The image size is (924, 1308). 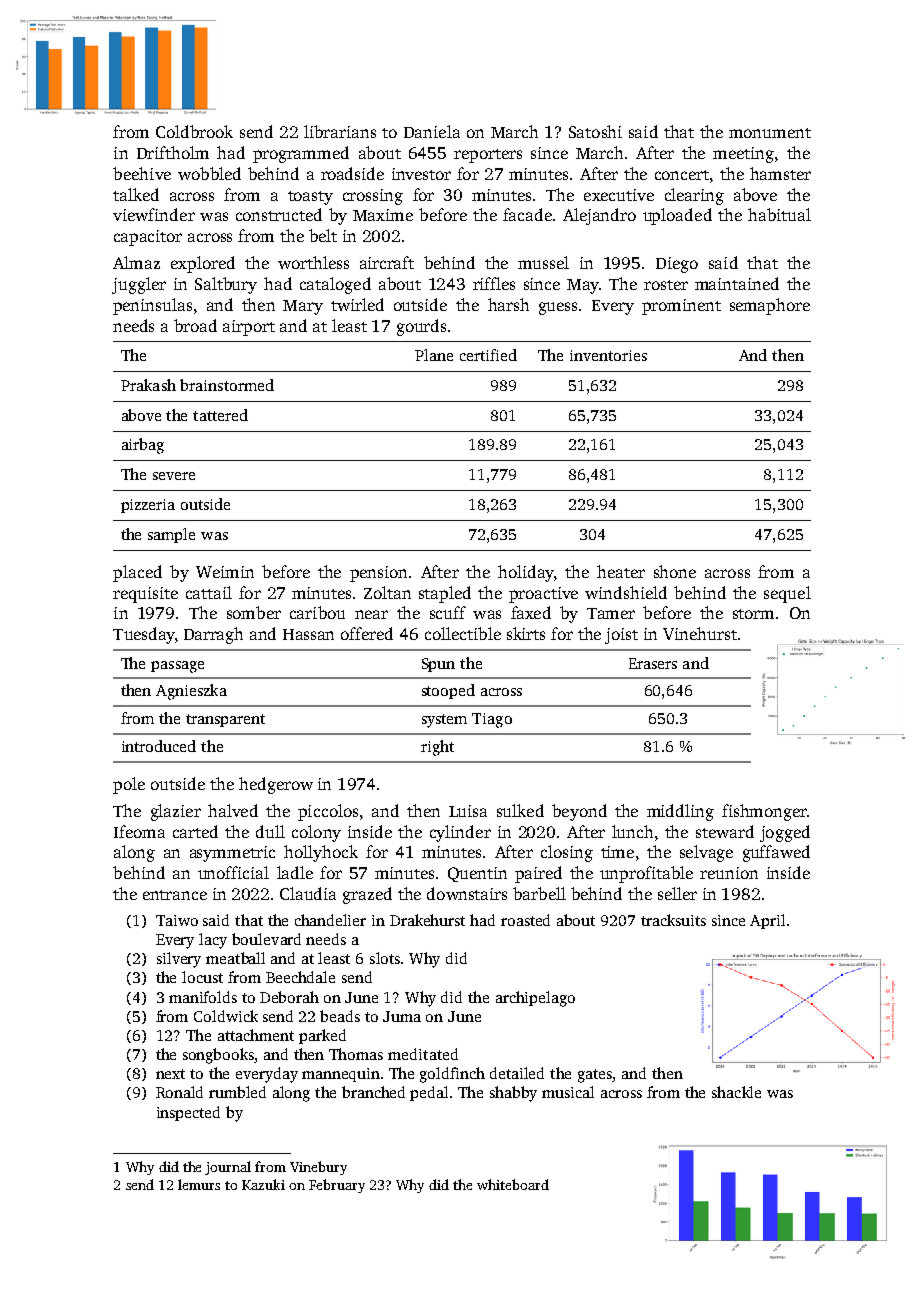 What do you see at coordinates (680, 812) in the document?
I see `middling` at bounding box center [680, 812].
